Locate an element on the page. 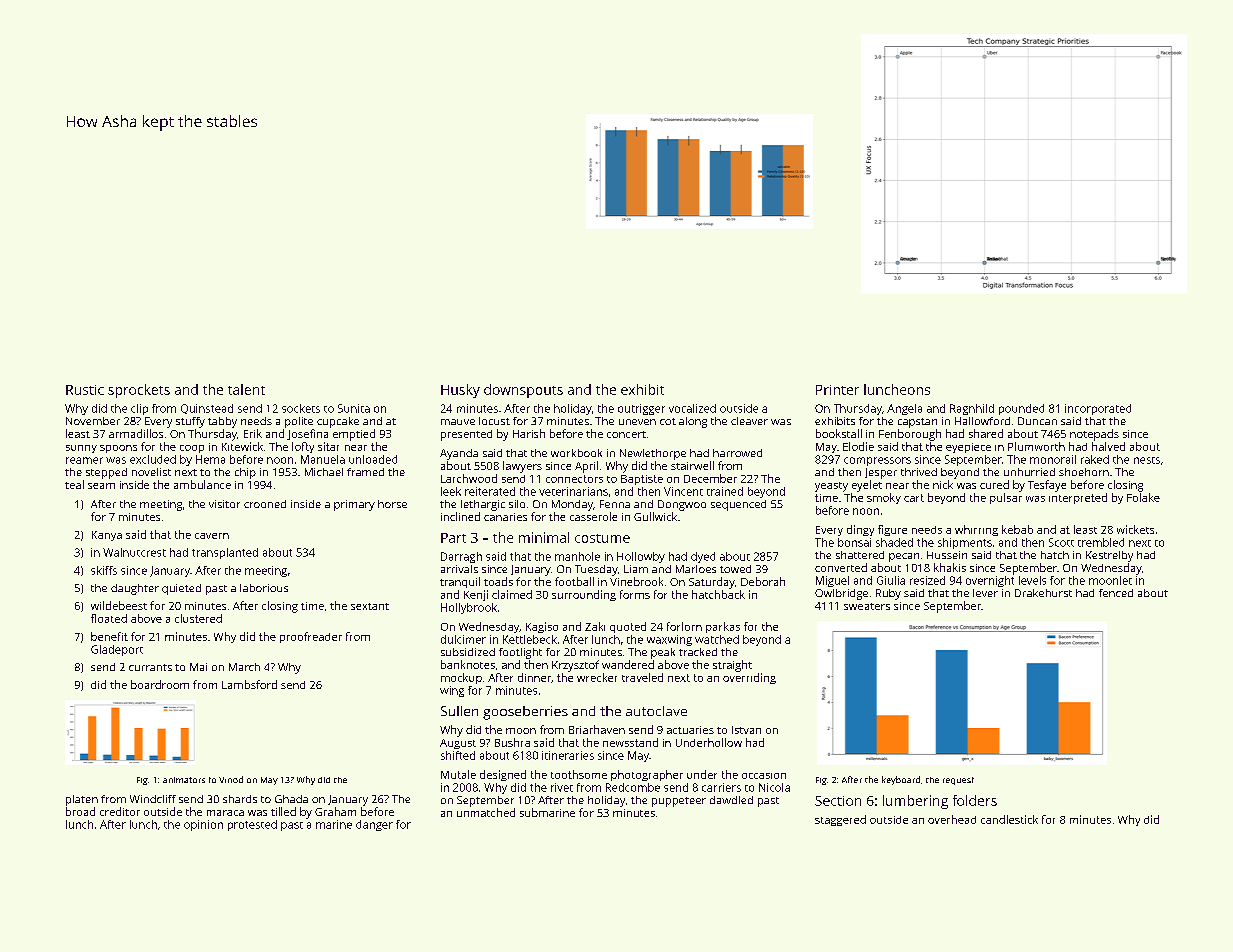 The height and width of the page is (952, 1233). Graham is located at coordinates (335, 811).
